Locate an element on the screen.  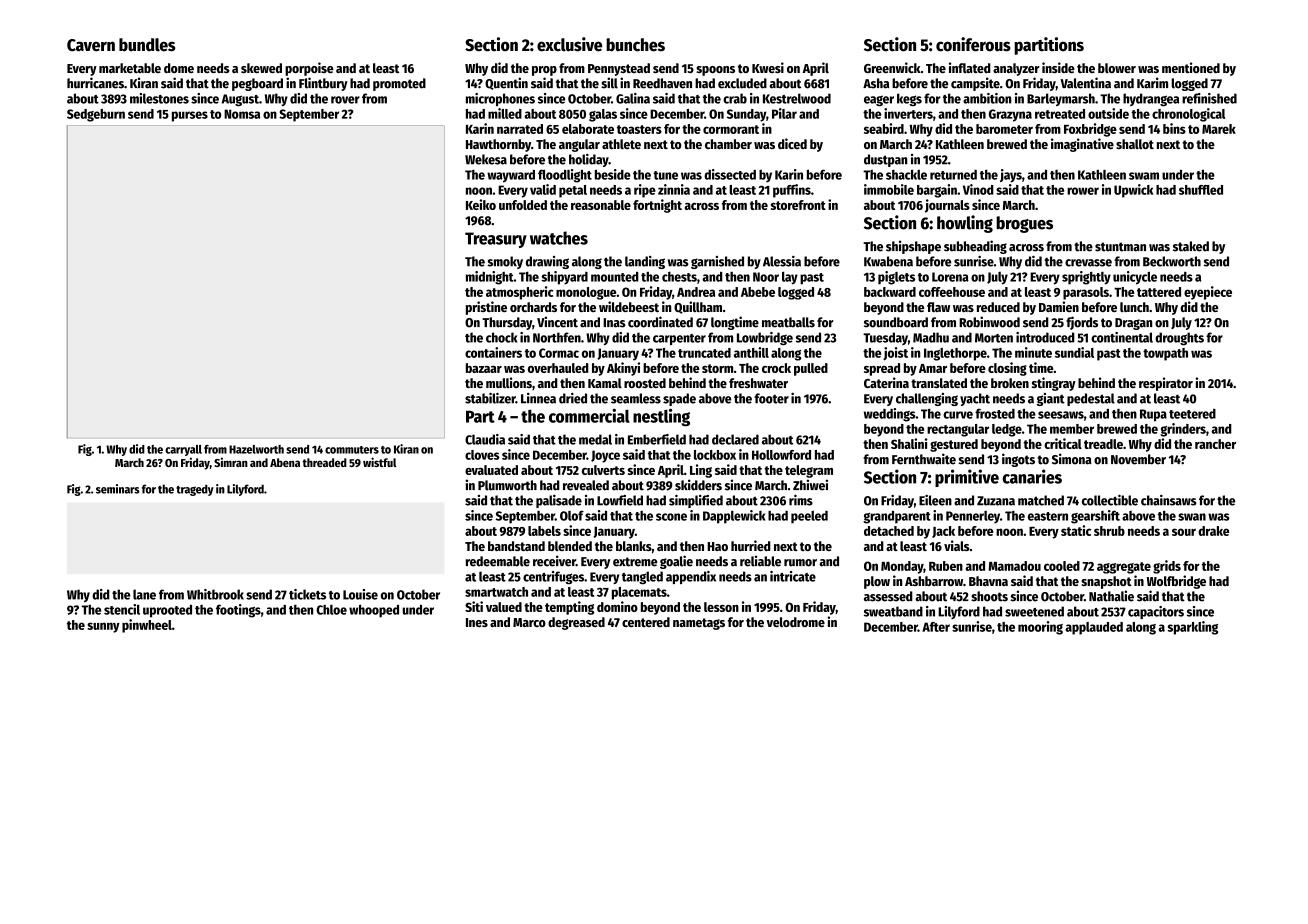
lane is located at coordinates (144, 594).
